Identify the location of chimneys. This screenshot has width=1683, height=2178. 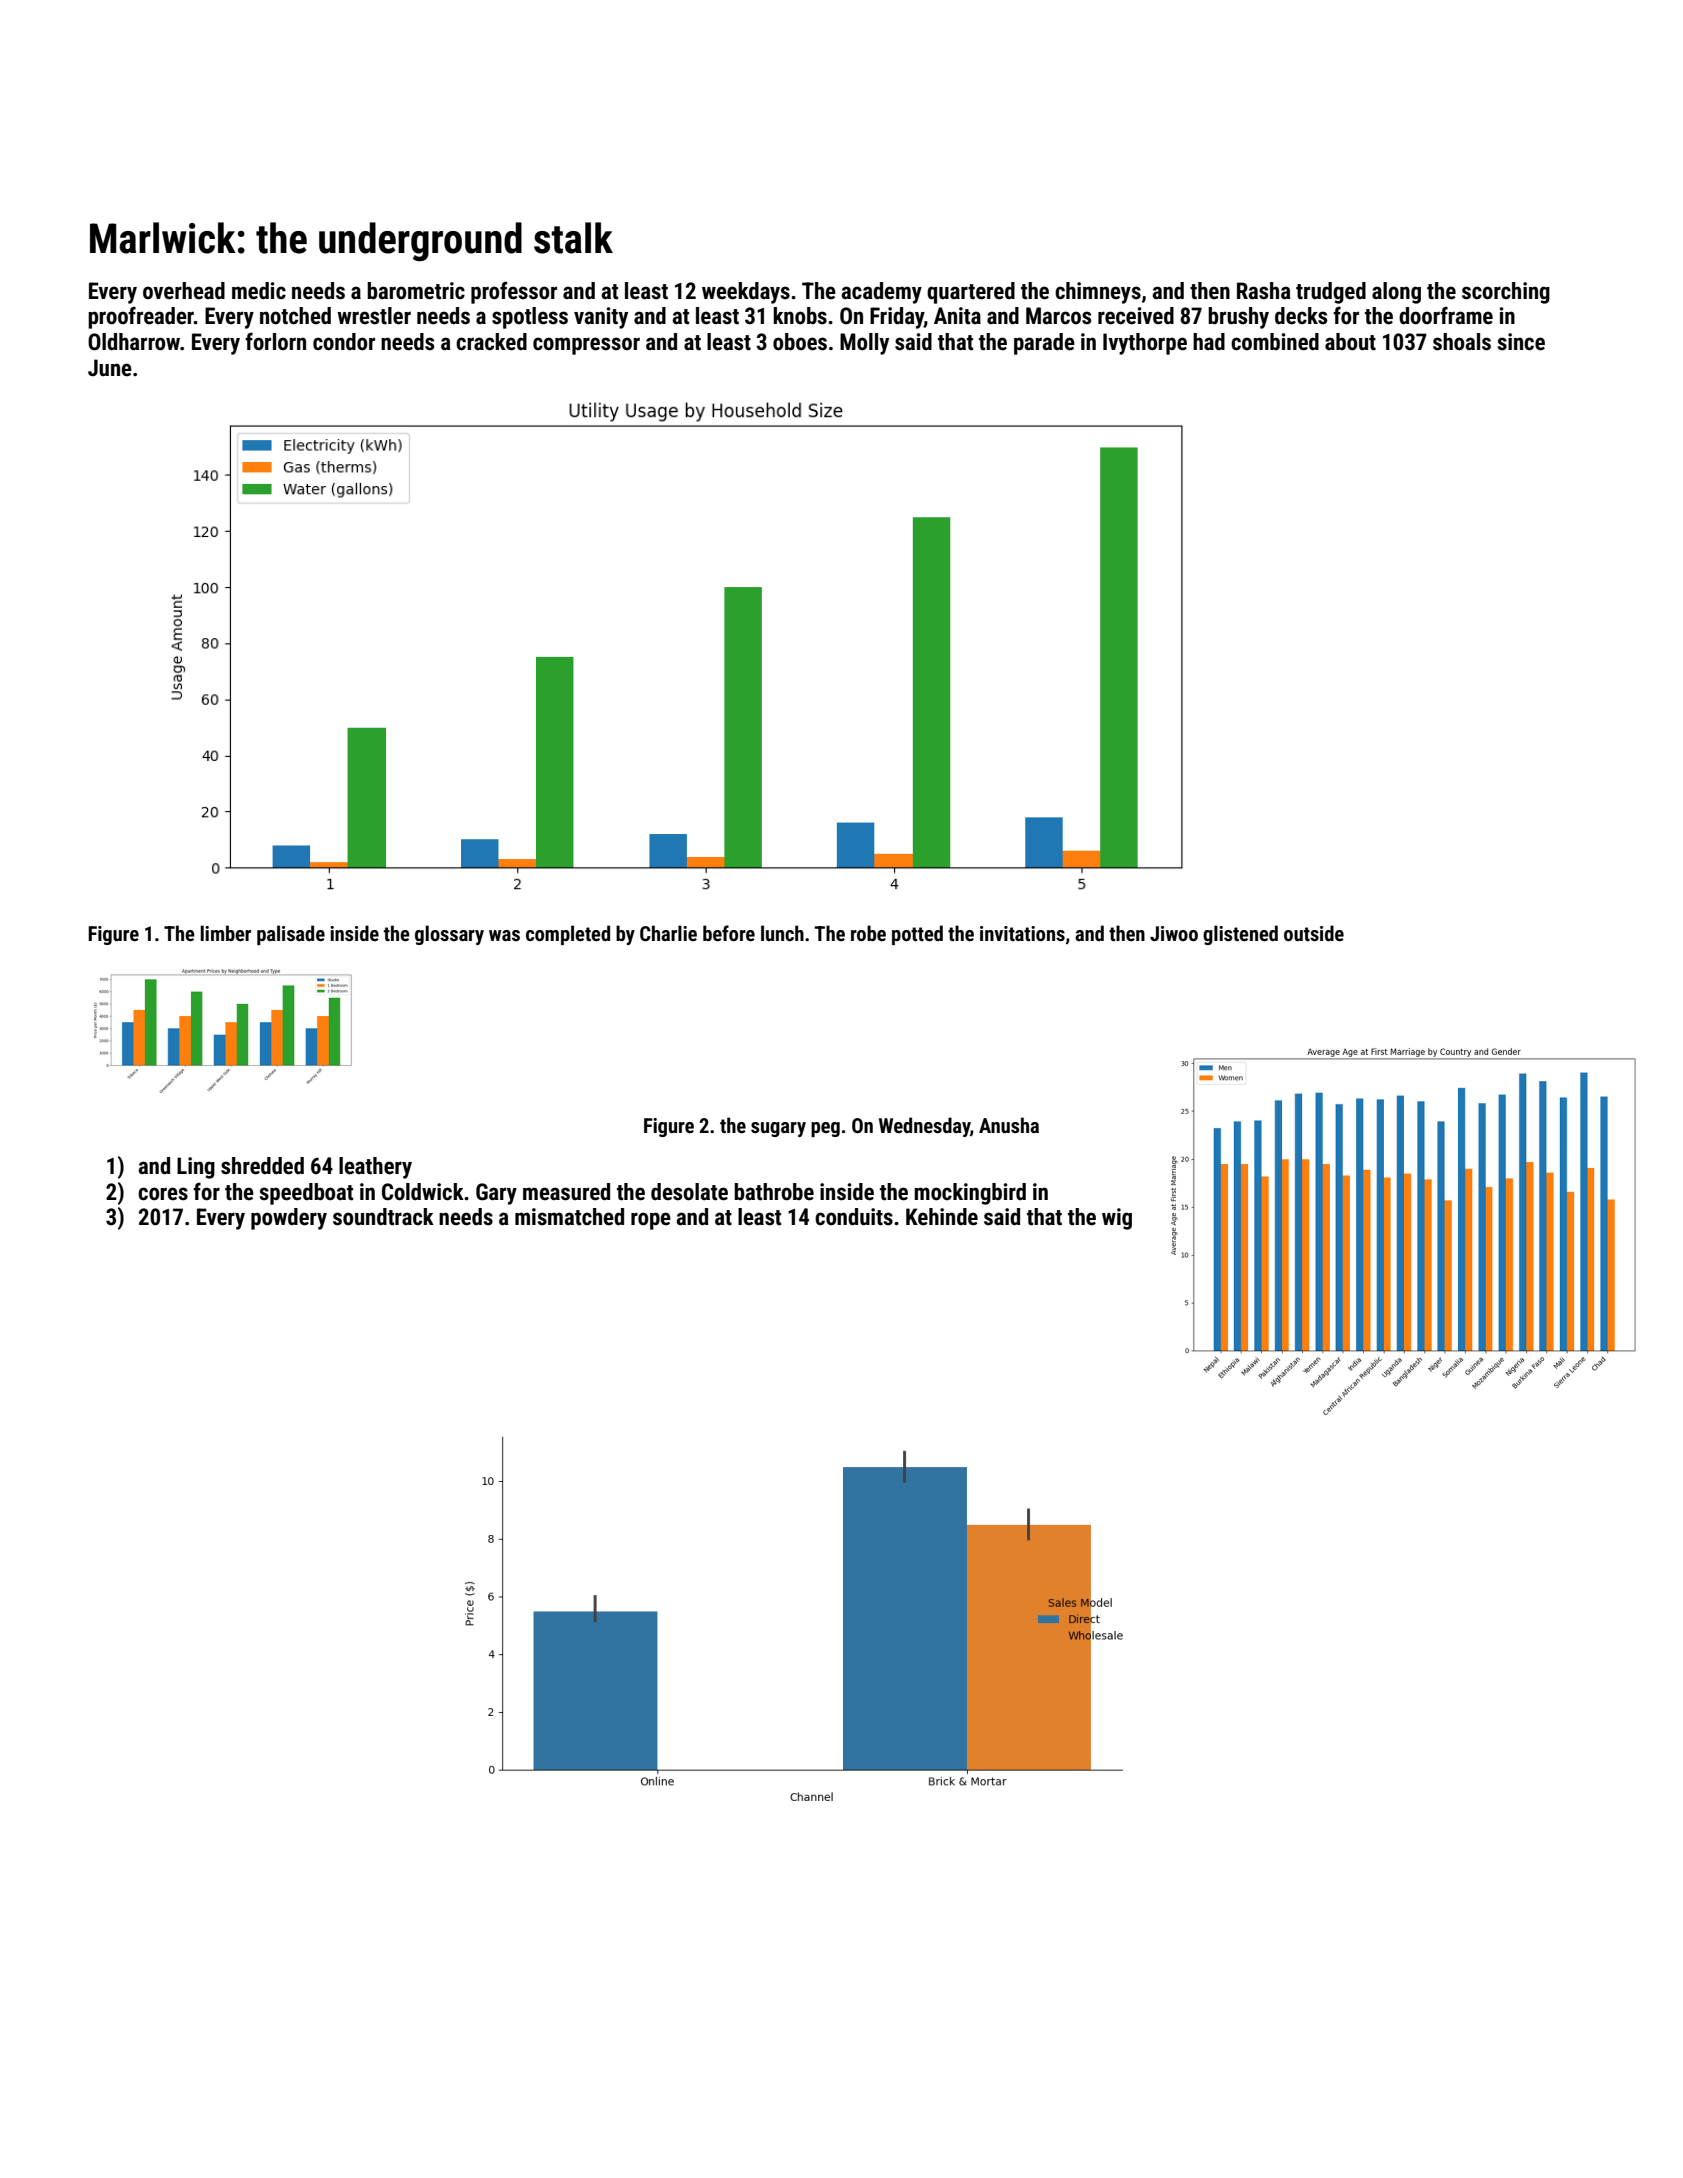
(1098, 293).
